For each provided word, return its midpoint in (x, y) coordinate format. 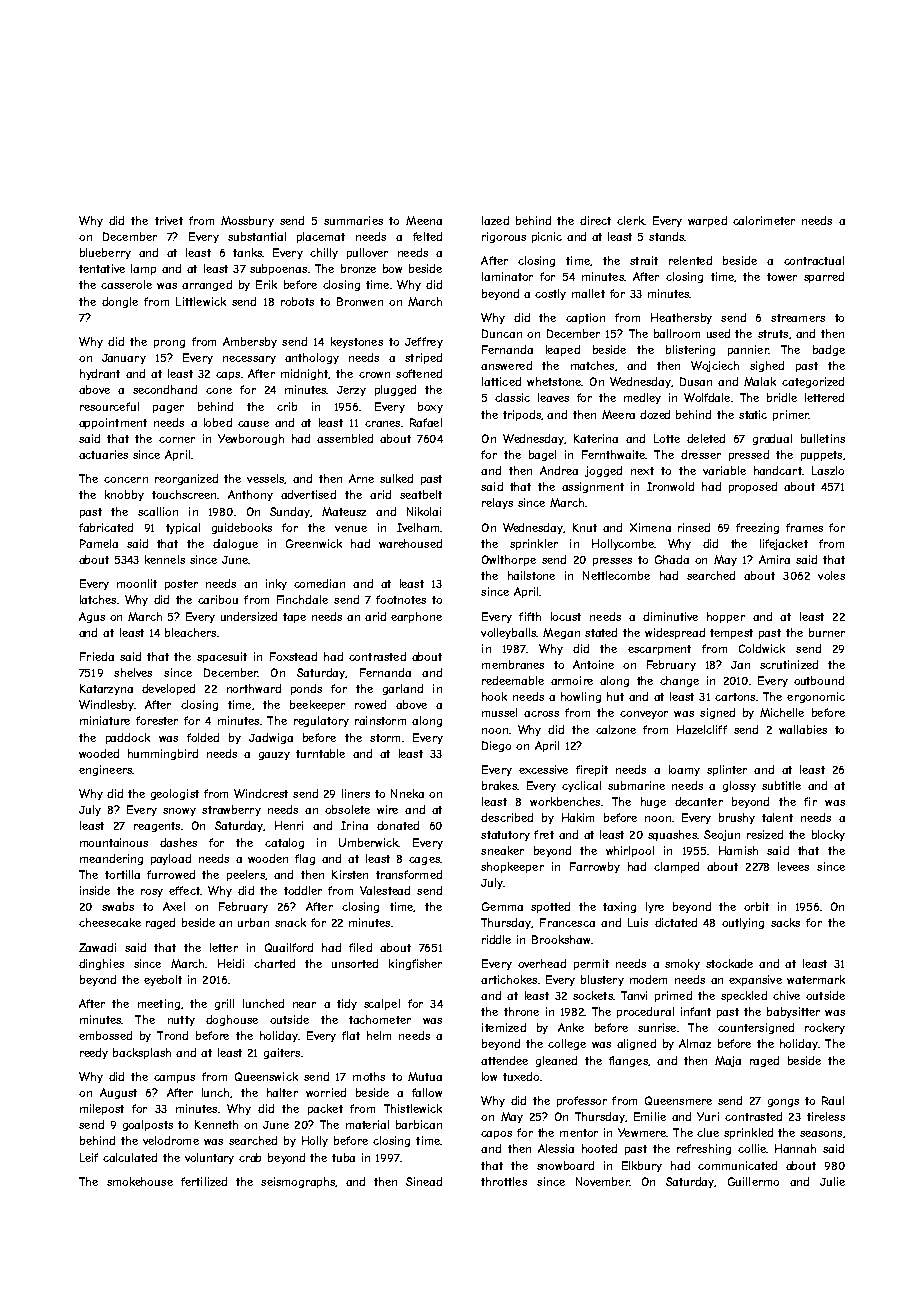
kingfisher (415, 964)
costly (550, 294)
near (304, 1005)
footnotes (401, 599)
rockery (825, 1028)
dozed (655, 414)
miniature (105, 720)
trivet (169, 220)
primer (791, 415)
